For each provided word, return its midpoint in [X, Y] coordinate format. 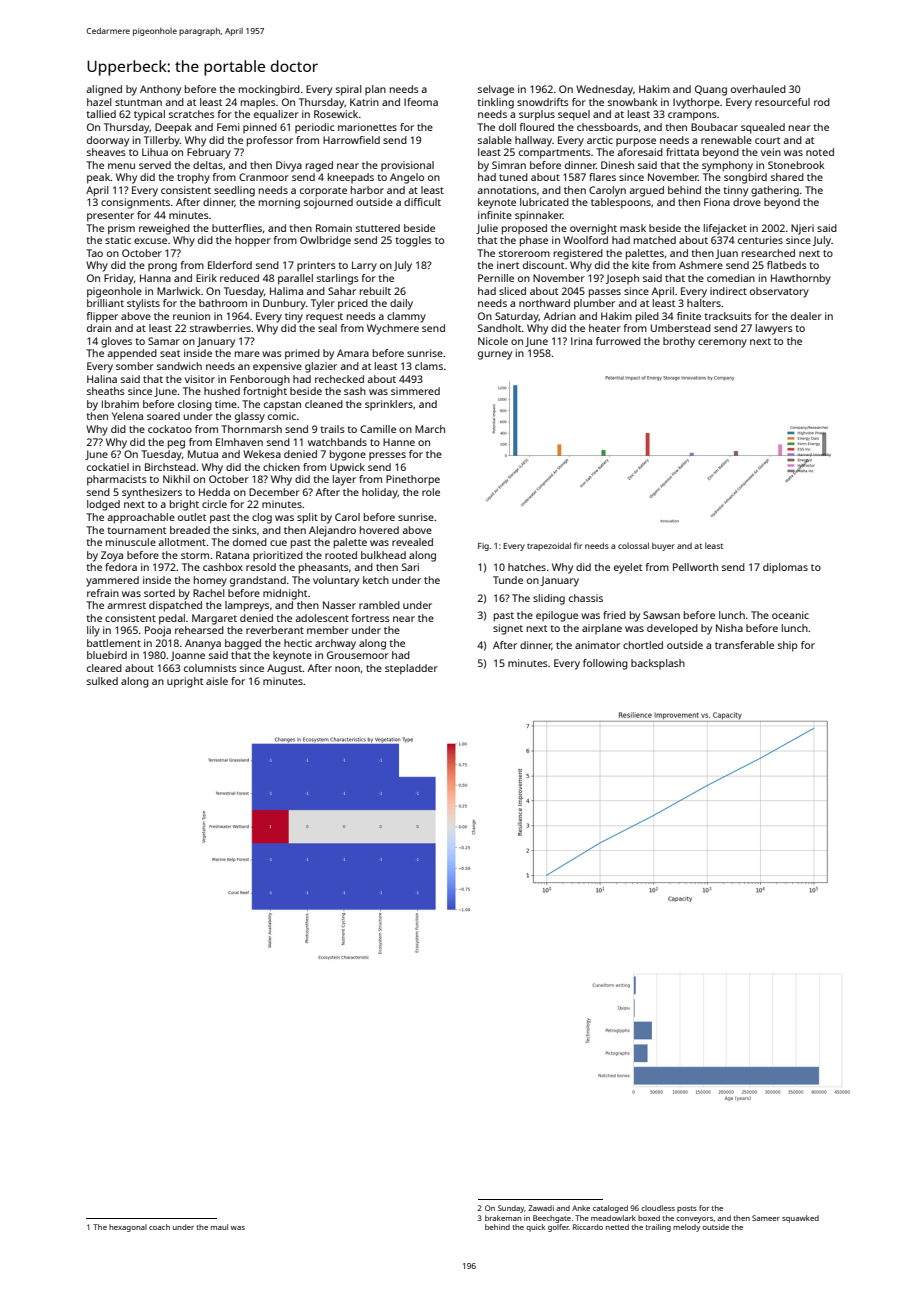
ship [788, 646]
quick [535, 1228]
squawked [800, 1219]
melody [686, 1228]
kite [640, 265]
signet [508, 629]
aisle [217, 681]
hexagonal [128, 1228]
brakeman [503, 1218]
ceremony [722, 343]
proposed [524, 229]
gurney [495, 355]
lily [93, 631]
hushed [222, 391]
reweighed [164, 229]
